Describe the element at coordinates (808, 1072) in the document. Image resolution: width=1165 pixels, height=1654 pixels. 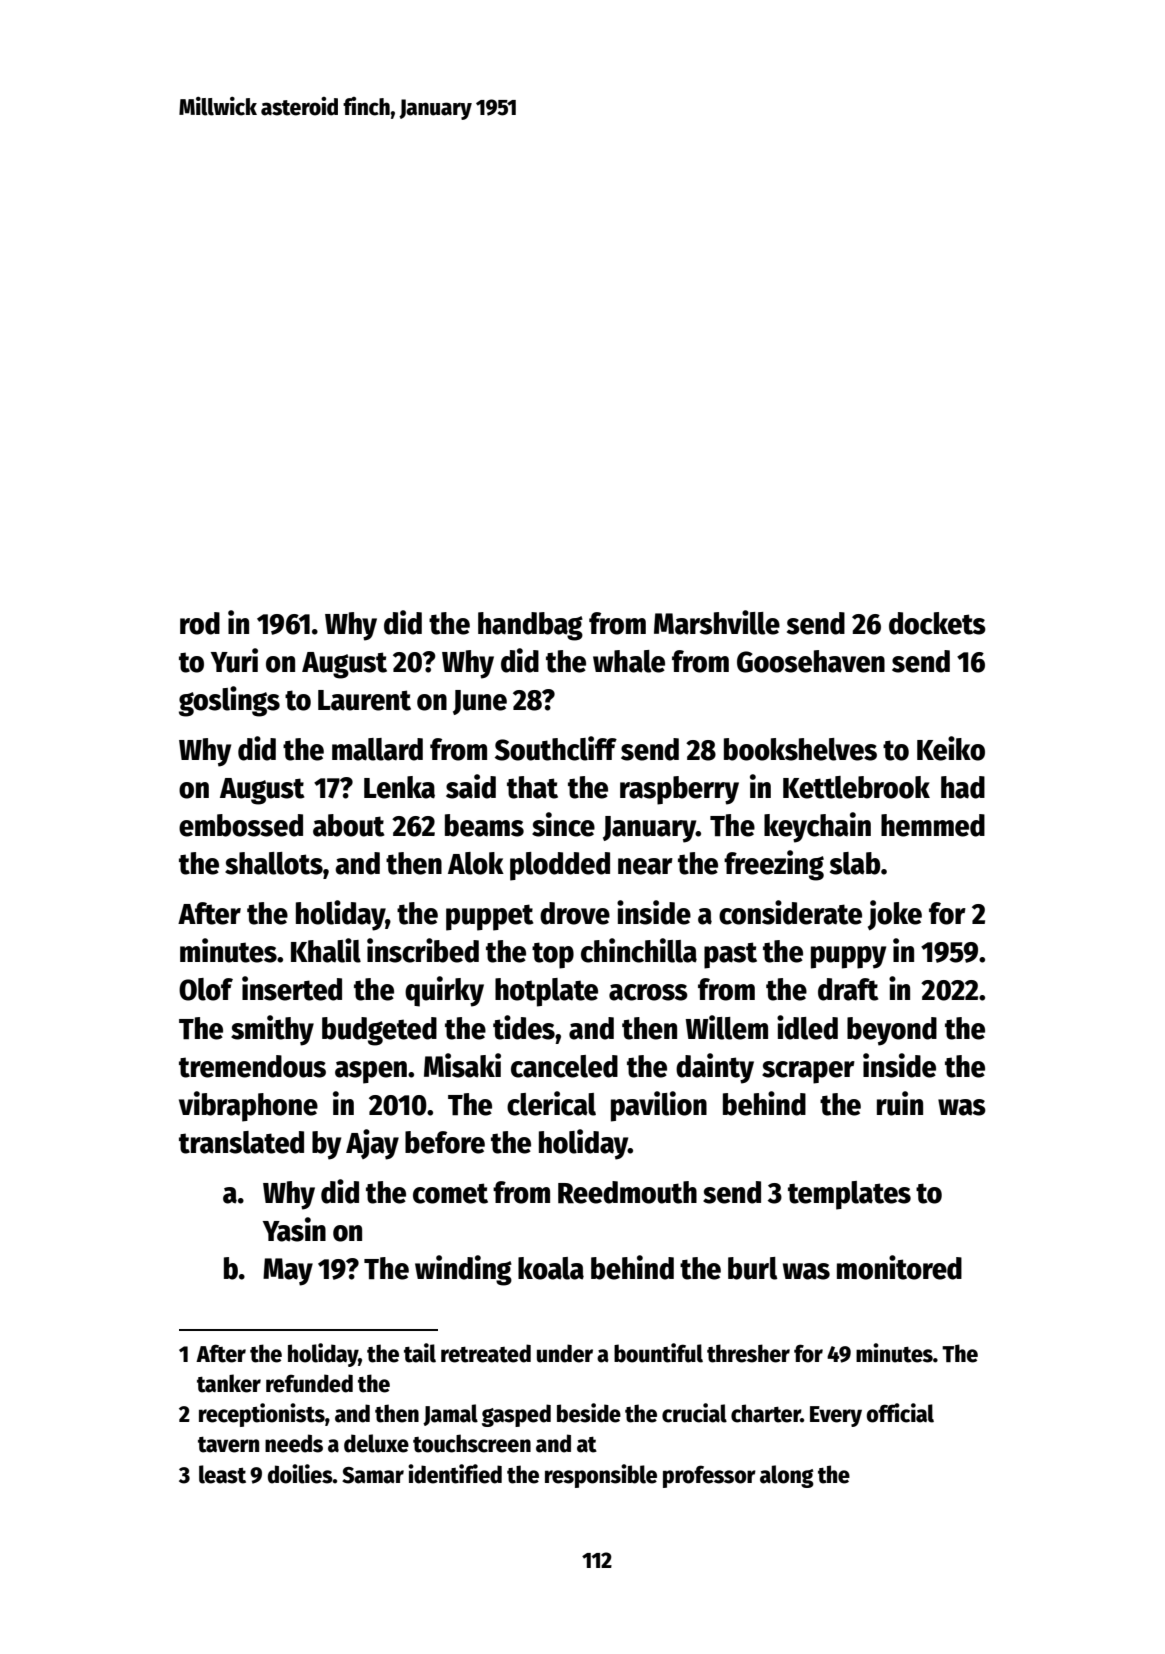
I see `scraper` at that location.
